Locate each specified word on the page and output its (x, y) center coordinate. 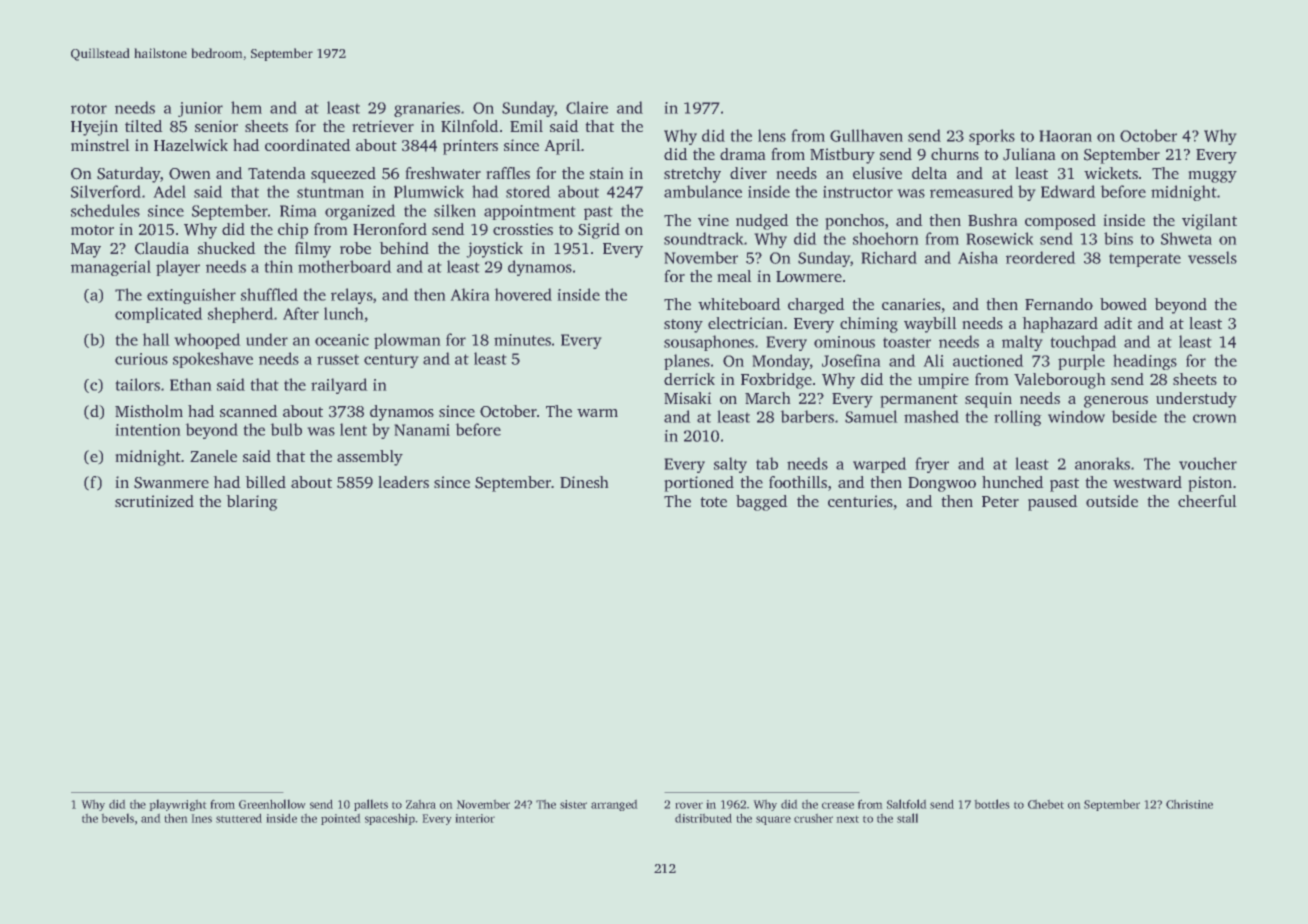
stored (528, 191)
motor (92, 230)
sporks (992, 137)
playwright (178, 805)
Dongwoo (942, 484)
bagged (762, 503)
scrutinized (154, 501)
